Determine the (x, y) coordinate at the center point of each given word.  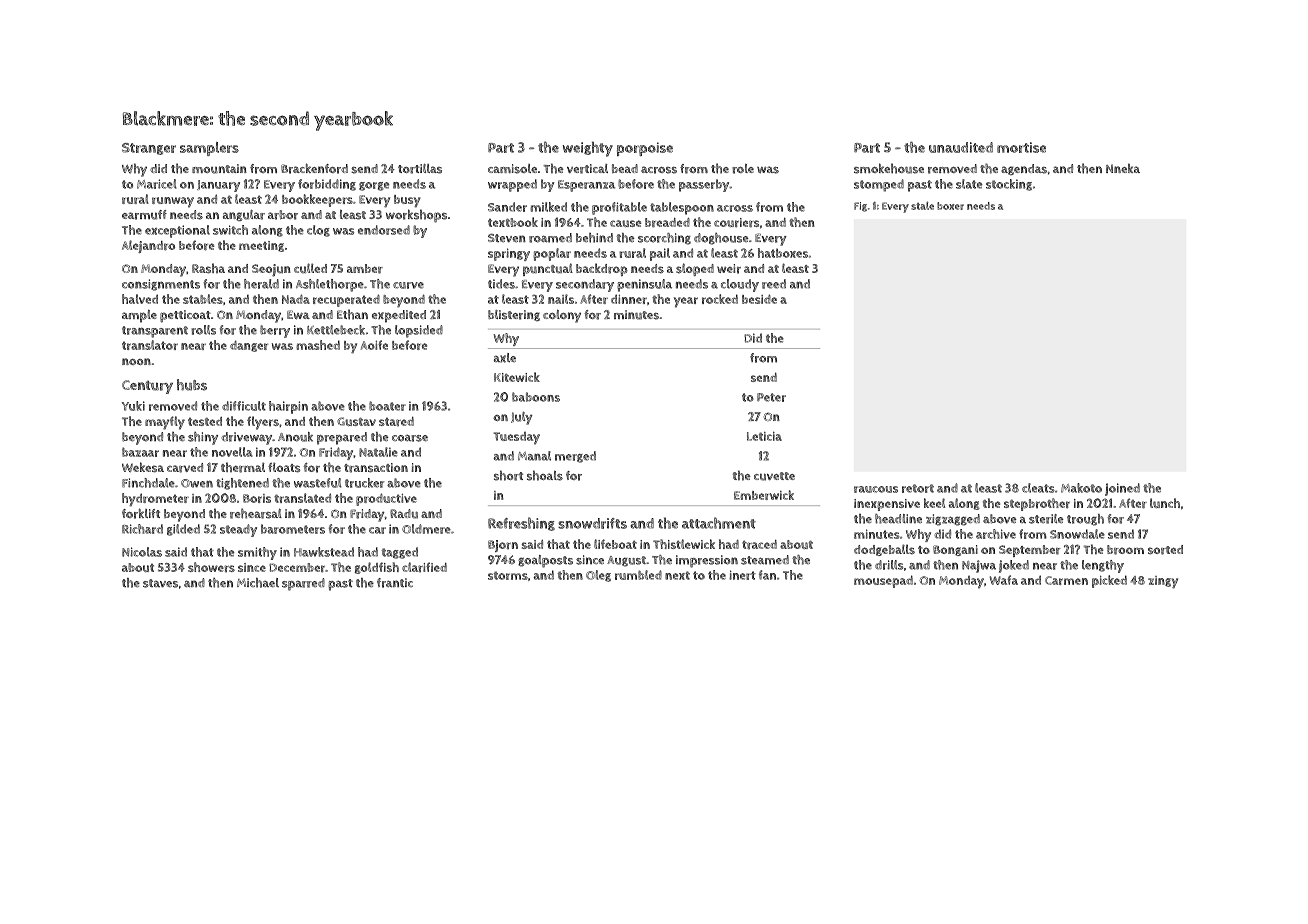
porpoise (645, 149)
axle (505, 358)
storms (508, 575)
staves (160, 583)
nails (561, 299)
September (1030, 551)
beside (759, 299)
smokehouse (889, 168)
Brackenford (314, 168)
